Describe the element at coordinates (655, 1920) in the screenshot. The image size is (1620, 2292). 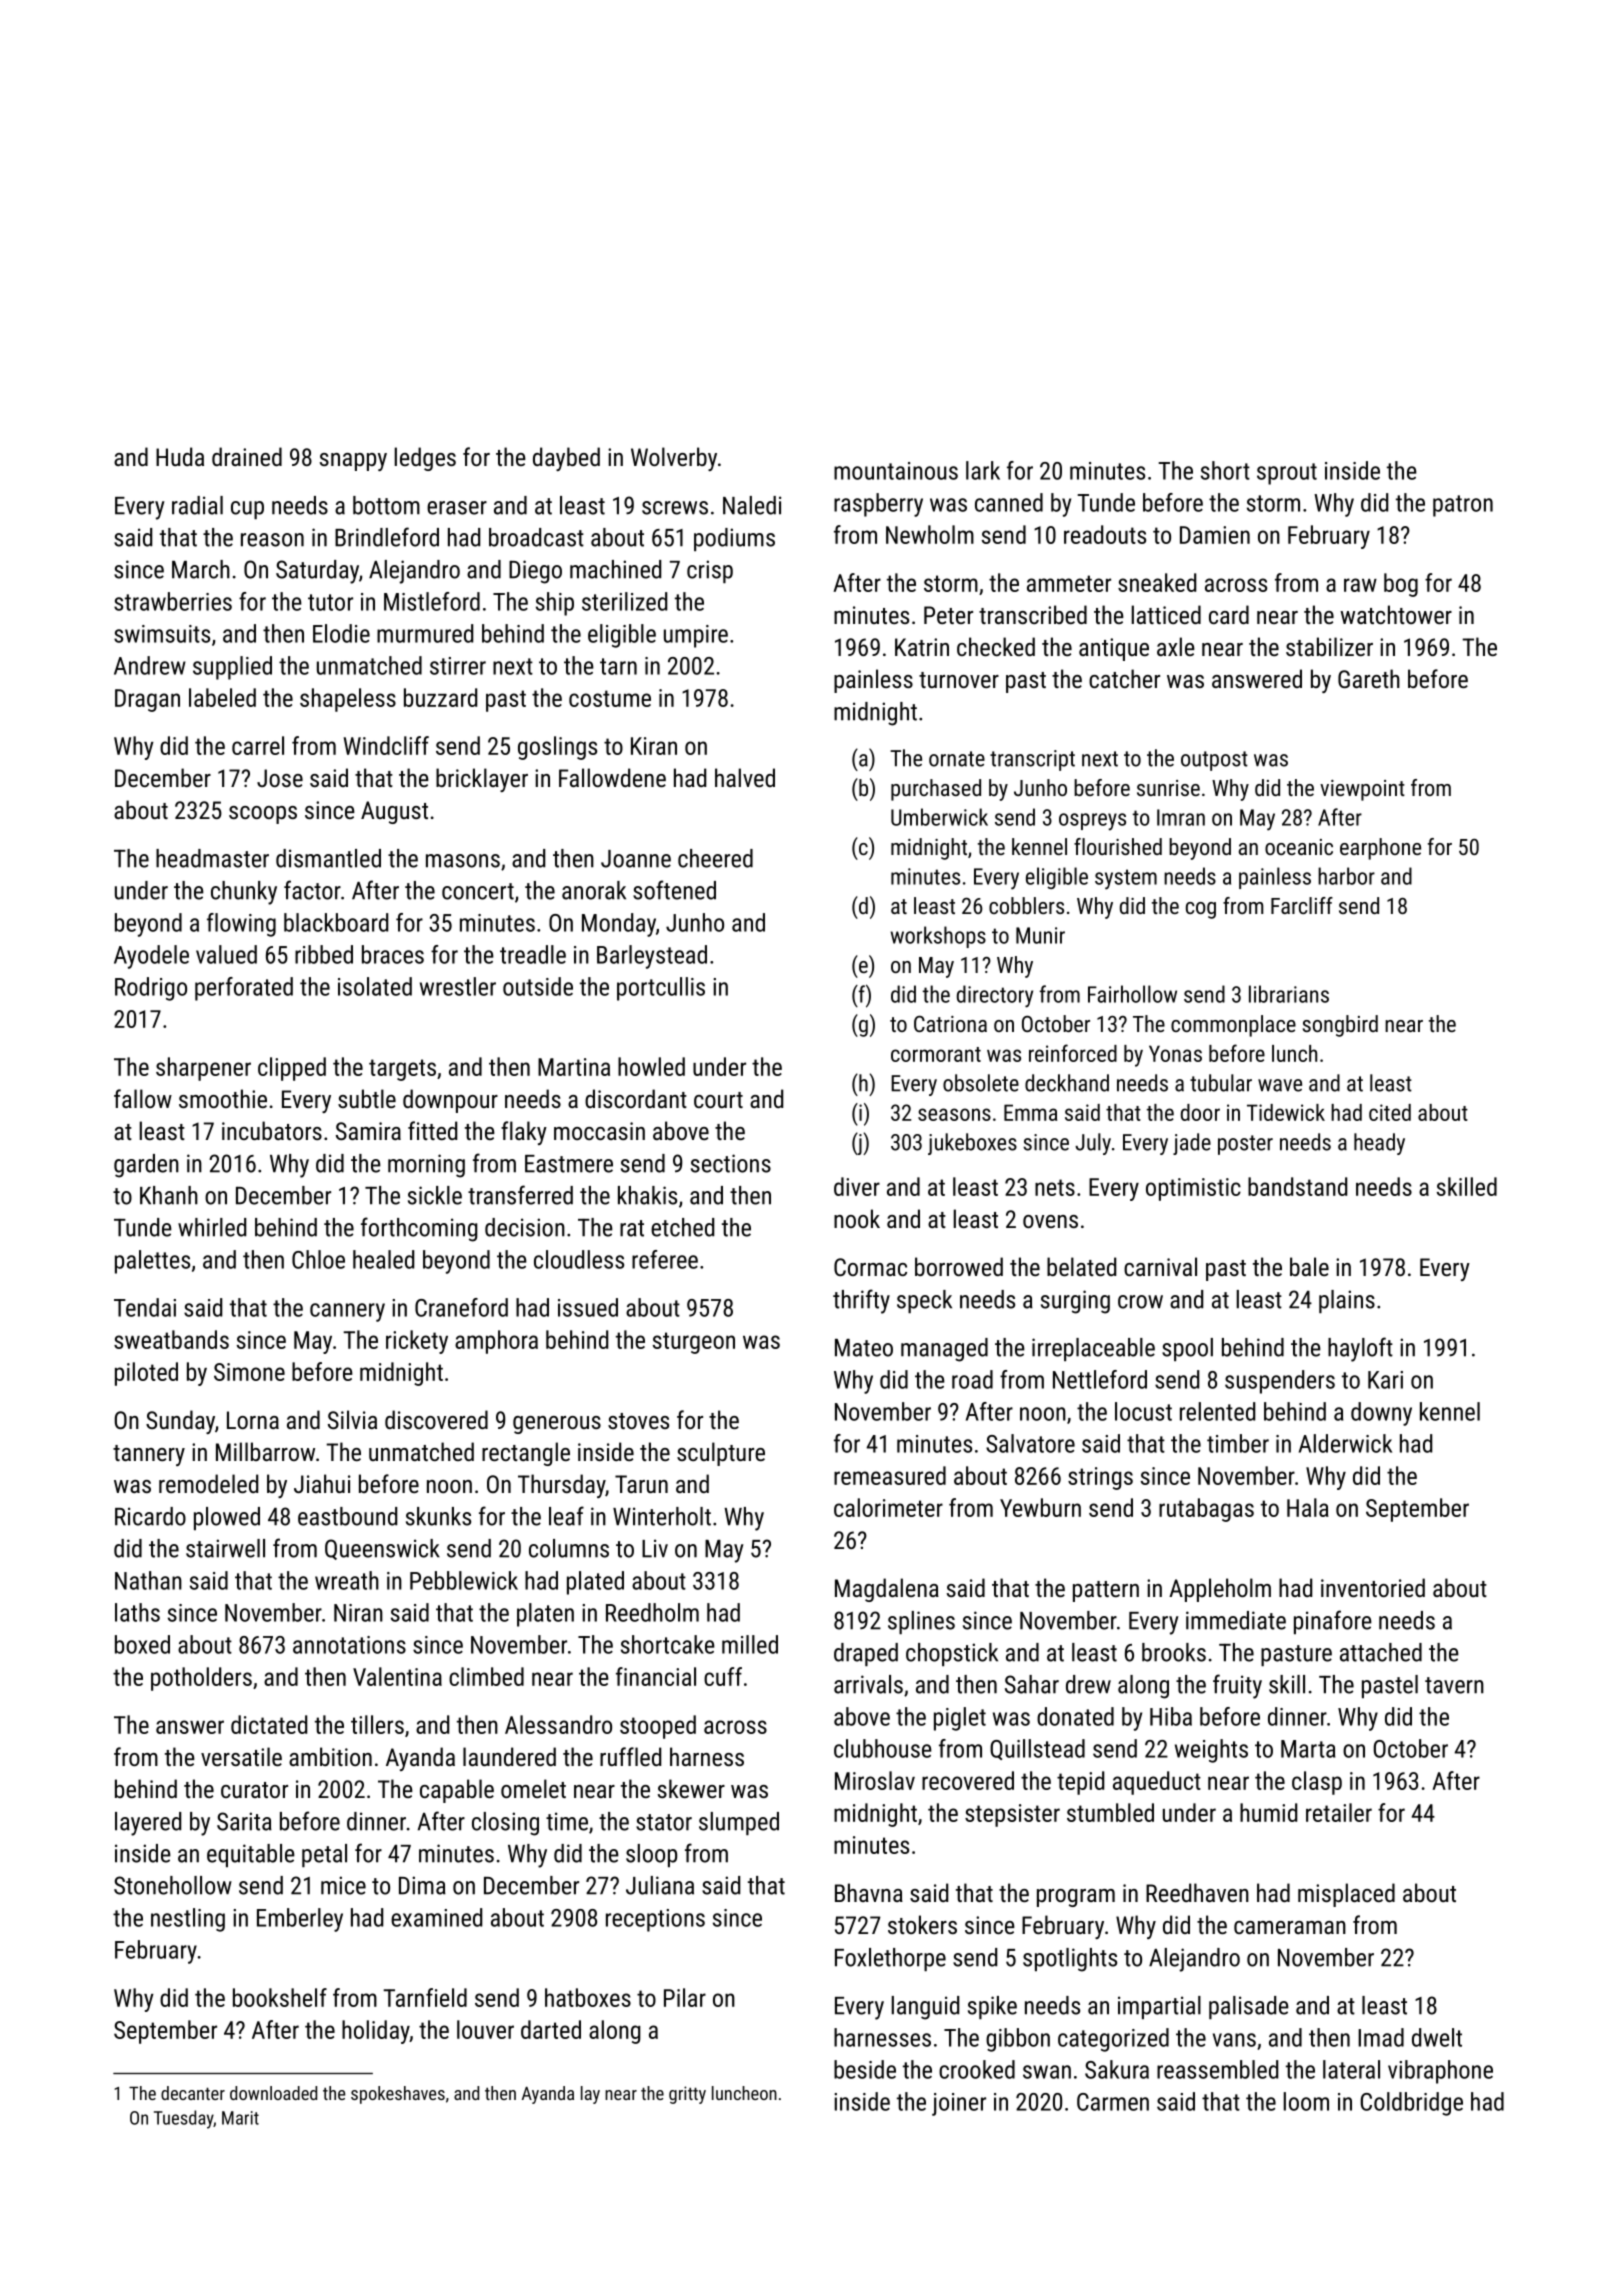
I see `receptions` at that location.
